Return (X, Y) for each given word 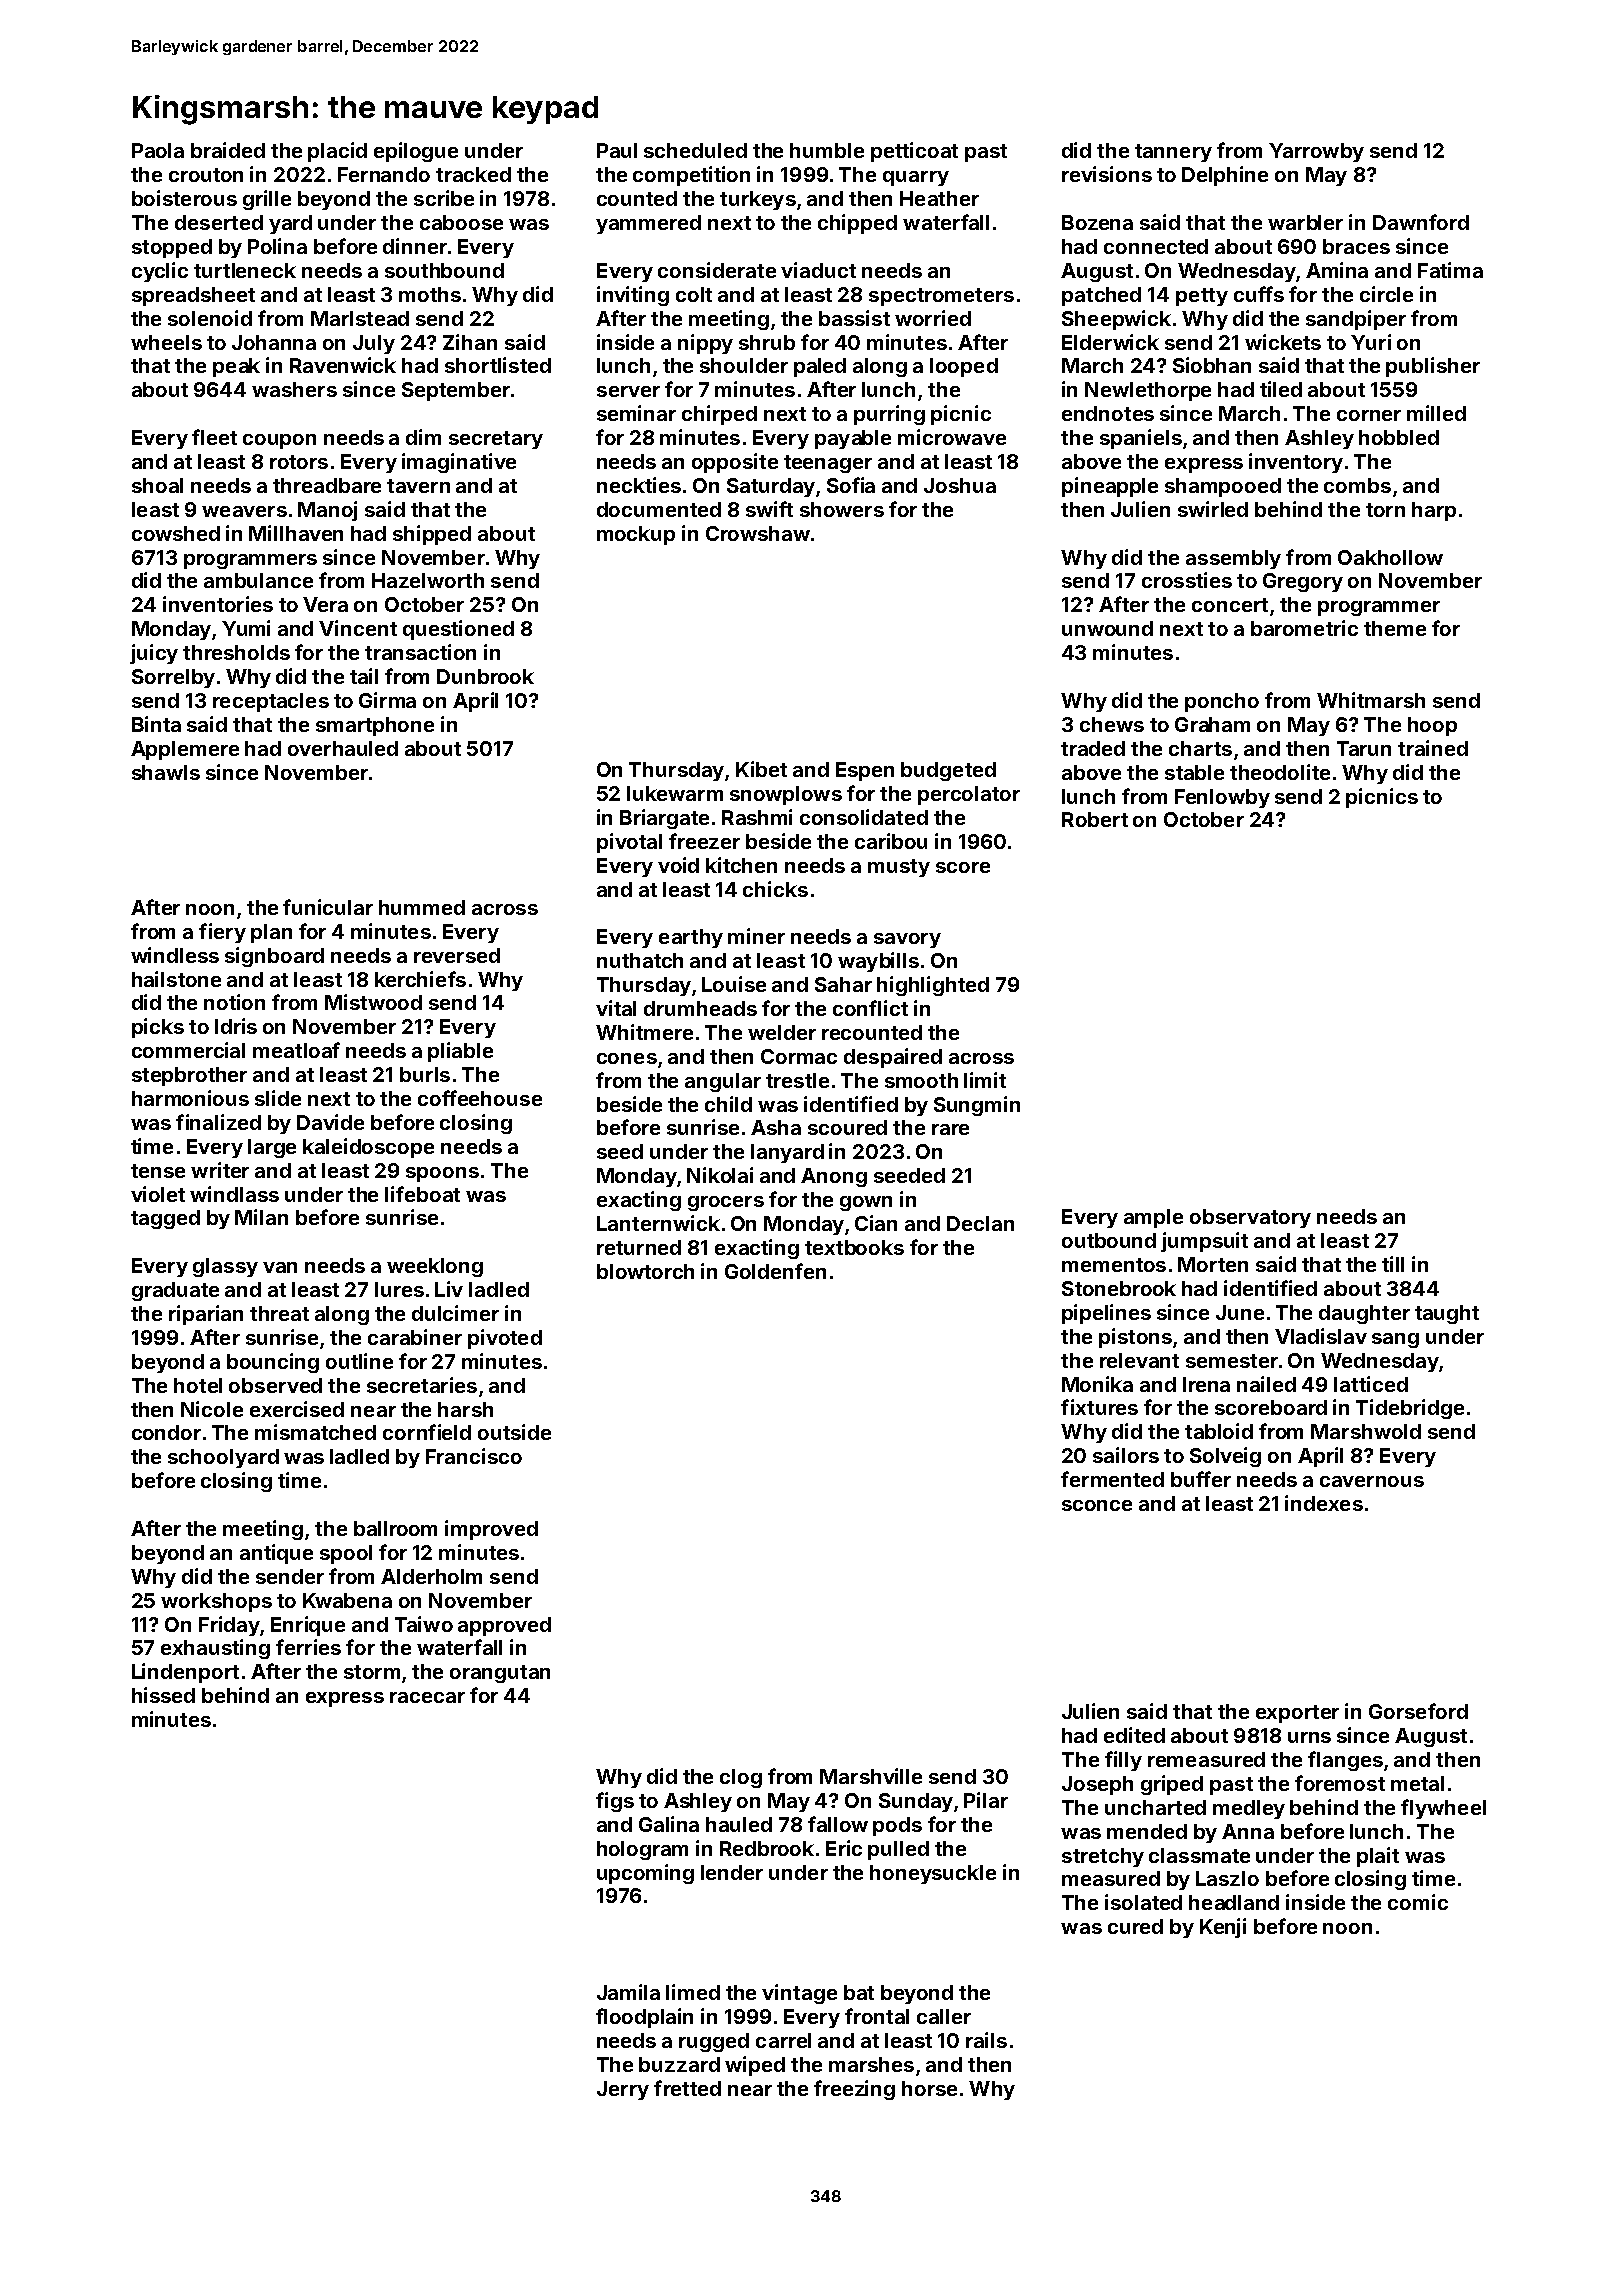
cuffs (1259, 294)
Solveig (1225, 1457)
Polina (277, 246)
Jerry (623, 2090)
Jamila (628, 1992)
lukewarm (675, 793)
